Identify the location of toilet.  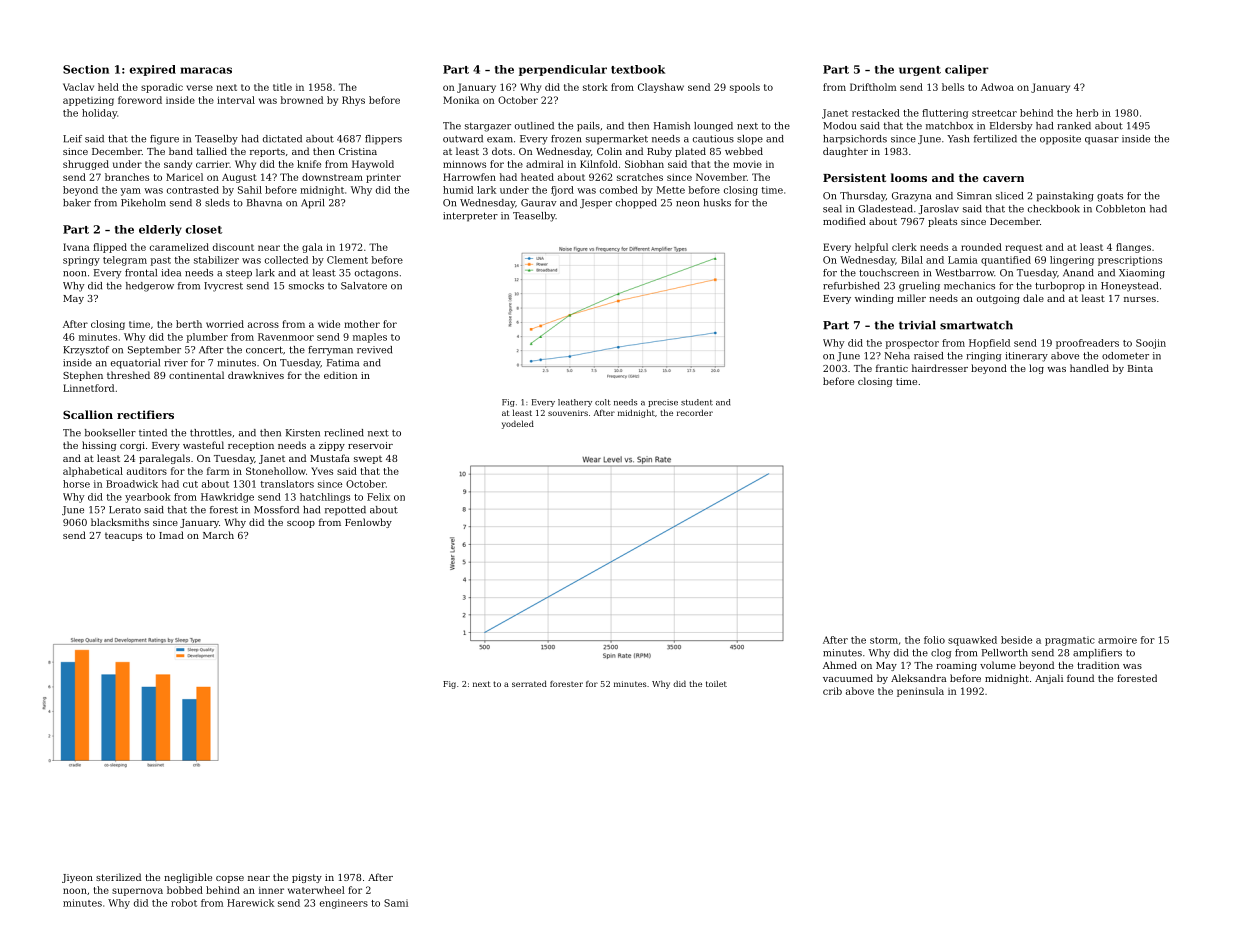
(716, 684).
